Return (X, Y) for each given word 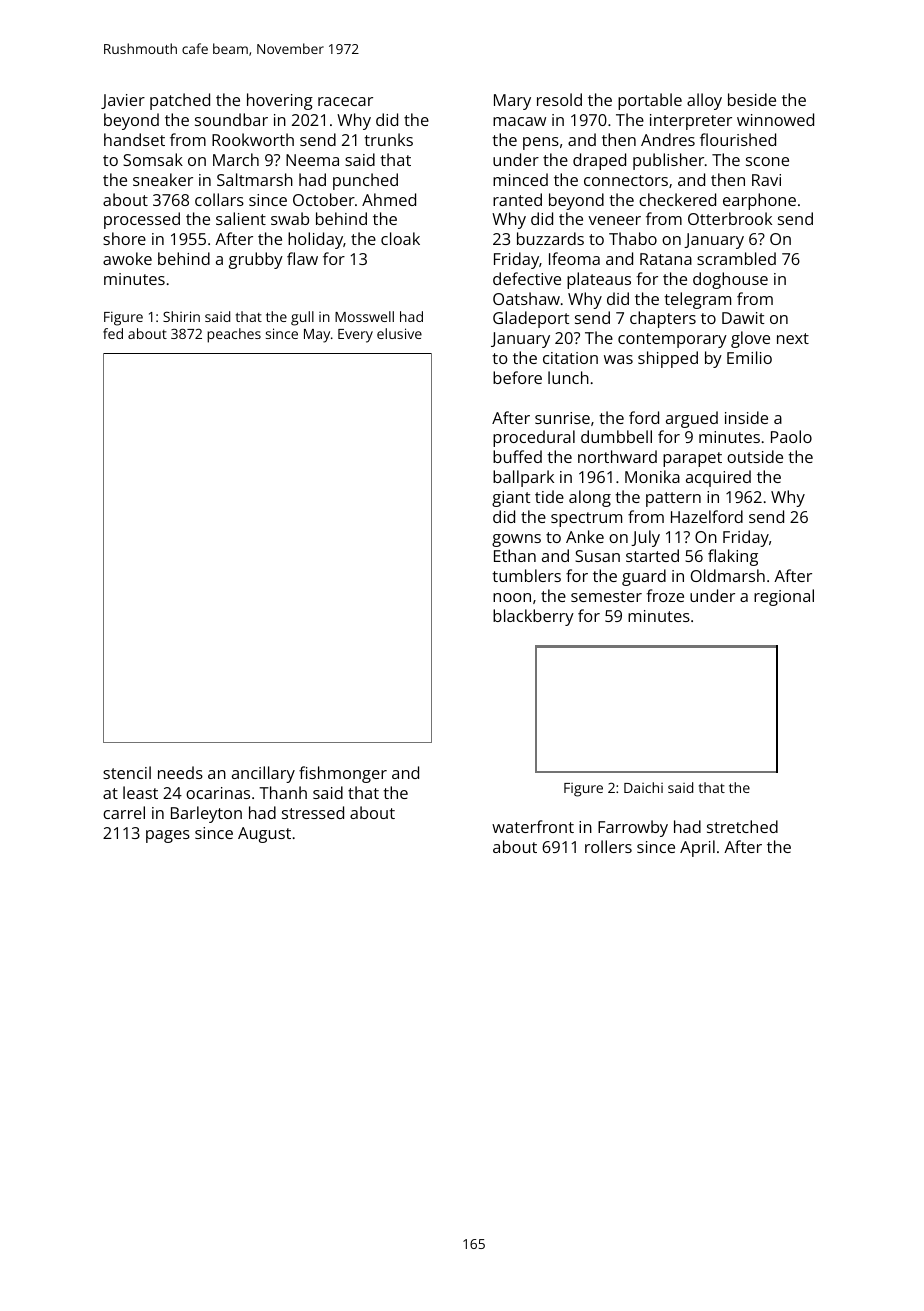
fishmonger (343, 774)
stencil (127, 772)
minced (520, 179)
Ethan (515, 555)
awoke (127, 258)
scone (767, 161)
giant (511, 499)
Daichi (643, 787)
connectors (626, 180)
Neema (312, 160)
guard (644, 577)
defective (527, 278)
